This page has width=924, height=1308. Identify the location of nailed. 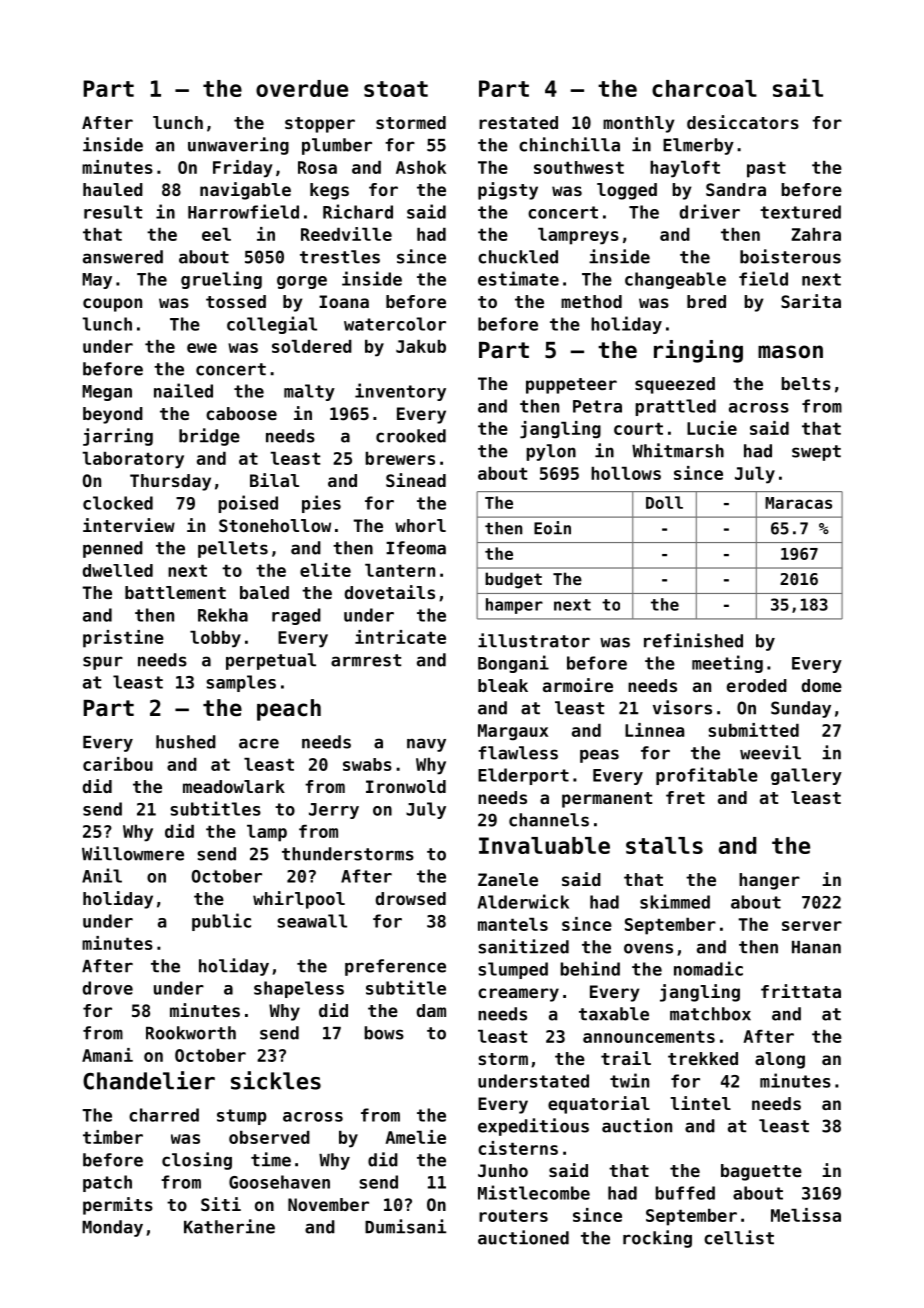
(183, 390).
